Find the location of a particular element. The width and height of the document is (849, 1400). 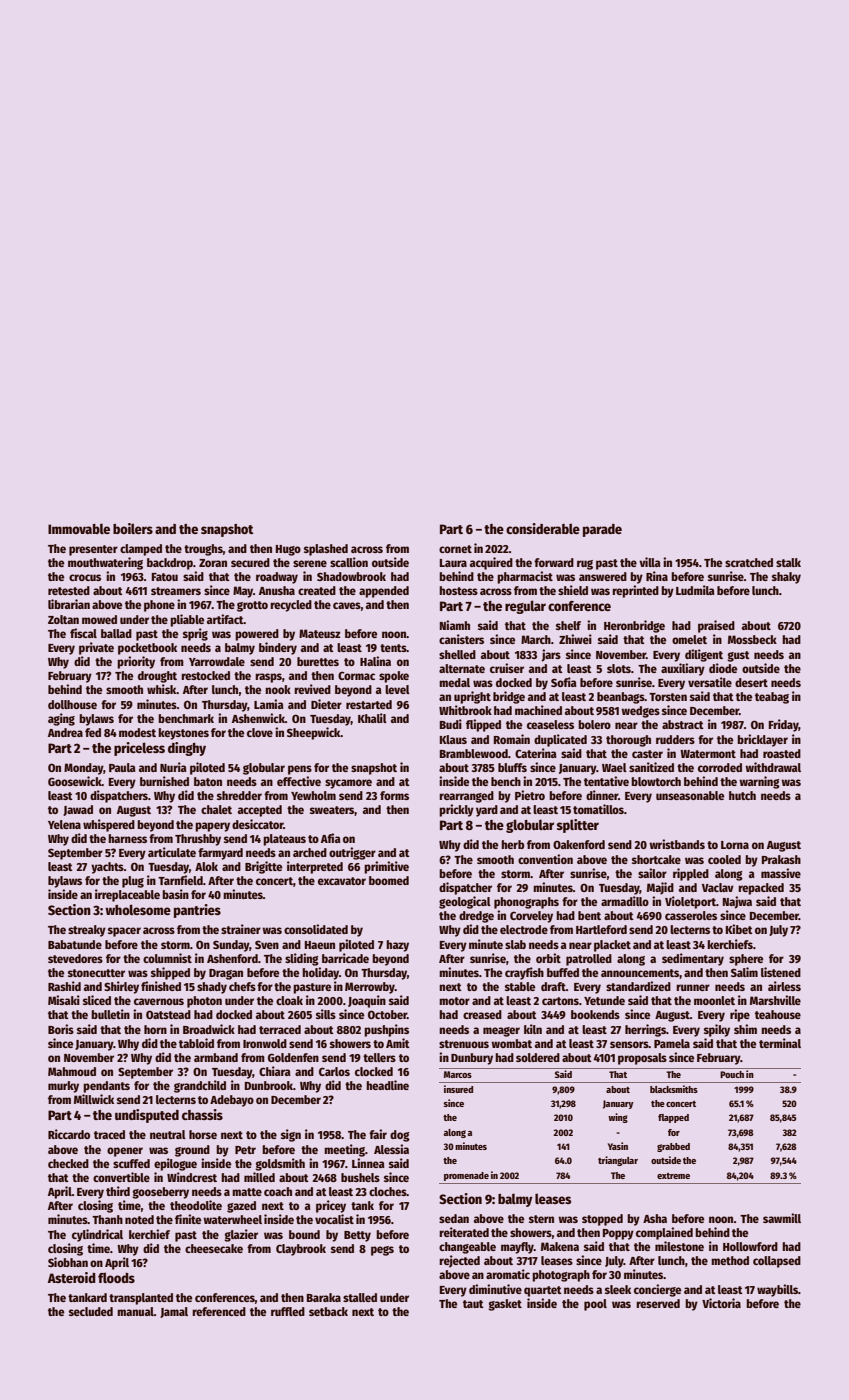

taut is located at coordinates (473, 1304).
